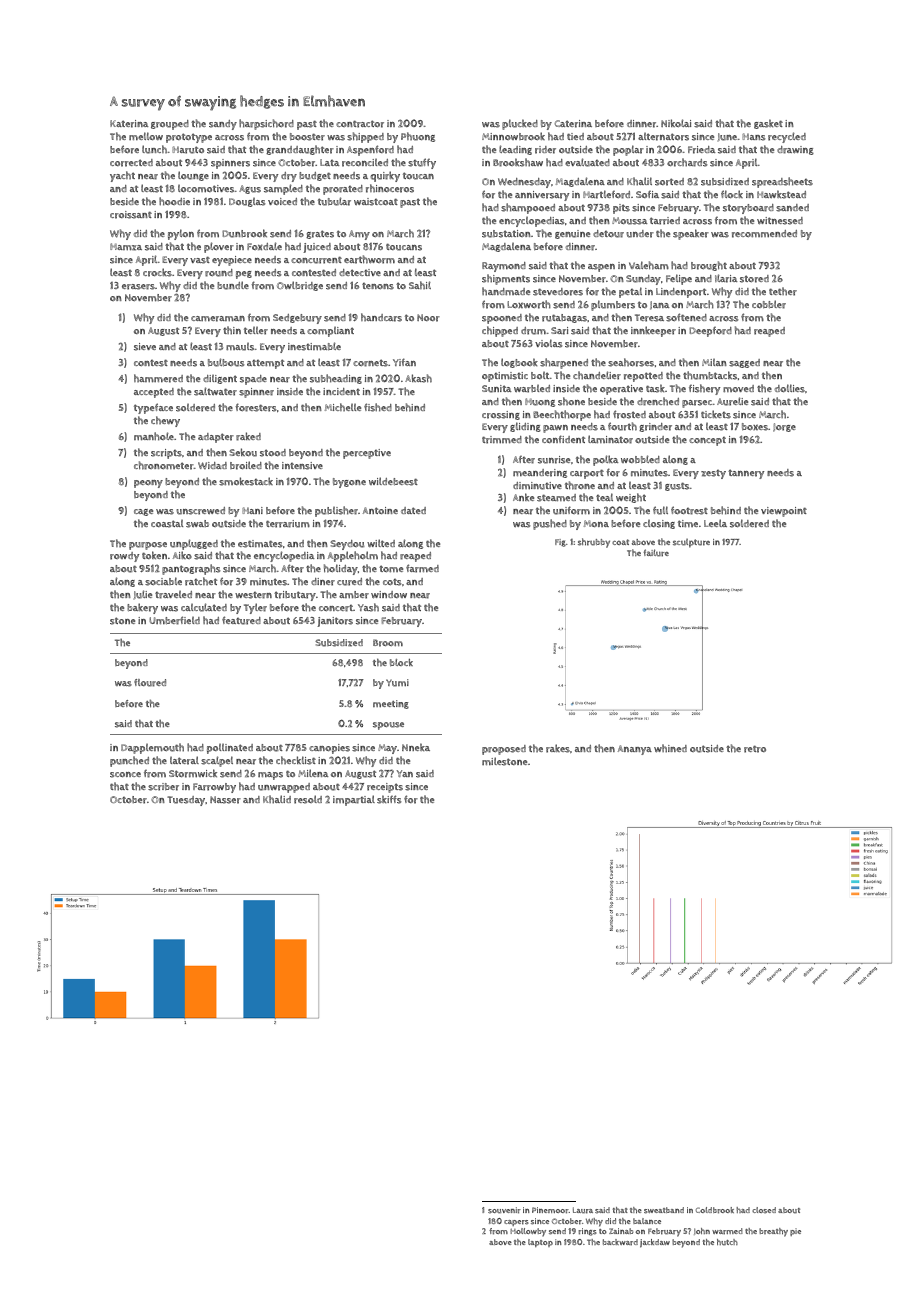  Describe the element at coordinates (710, 375) in the screenshot. I see `thumbtacks` at that location.
